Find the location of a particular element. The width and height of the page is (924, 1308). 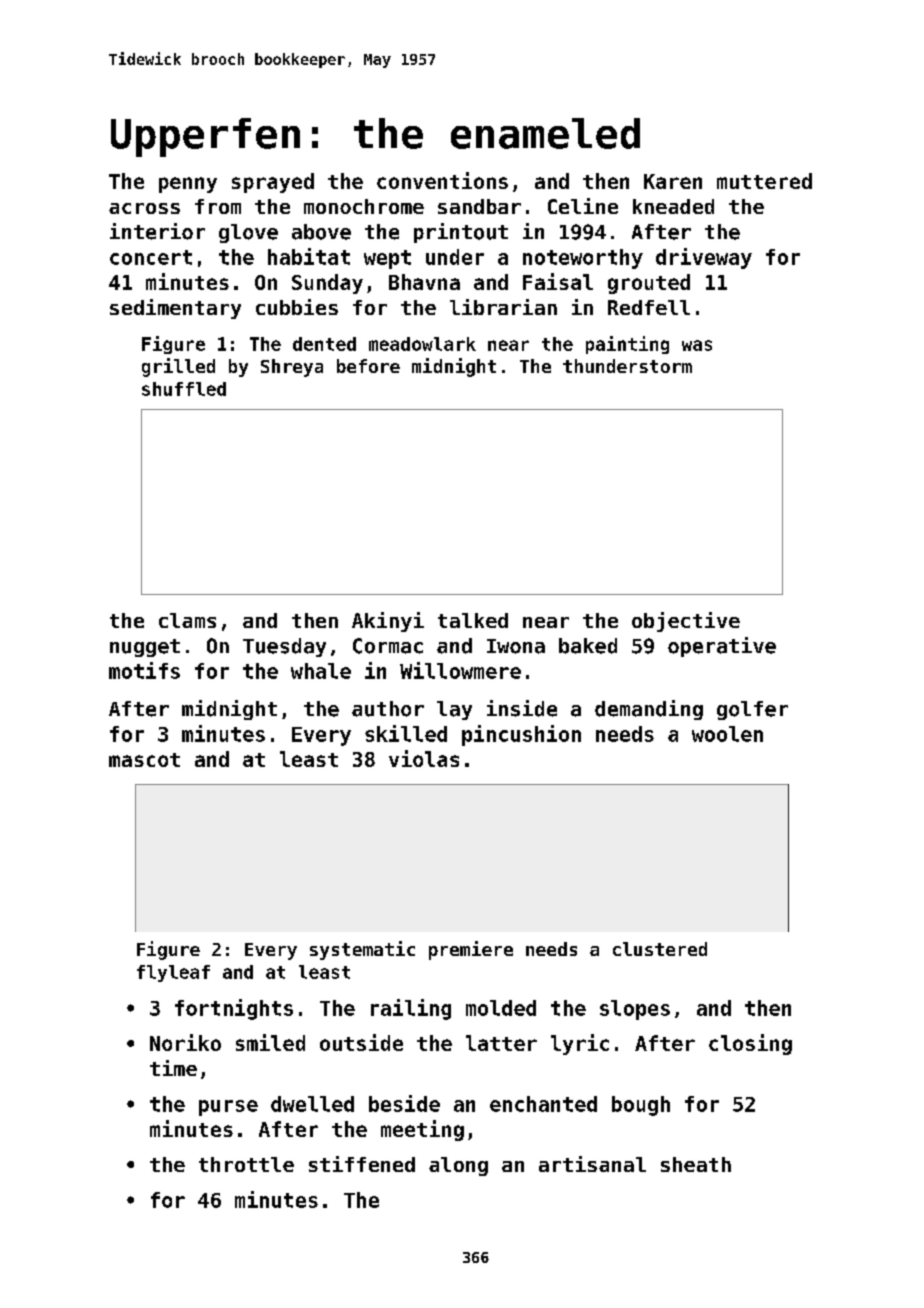

meadowlark is located at coordinates (422, 344).
